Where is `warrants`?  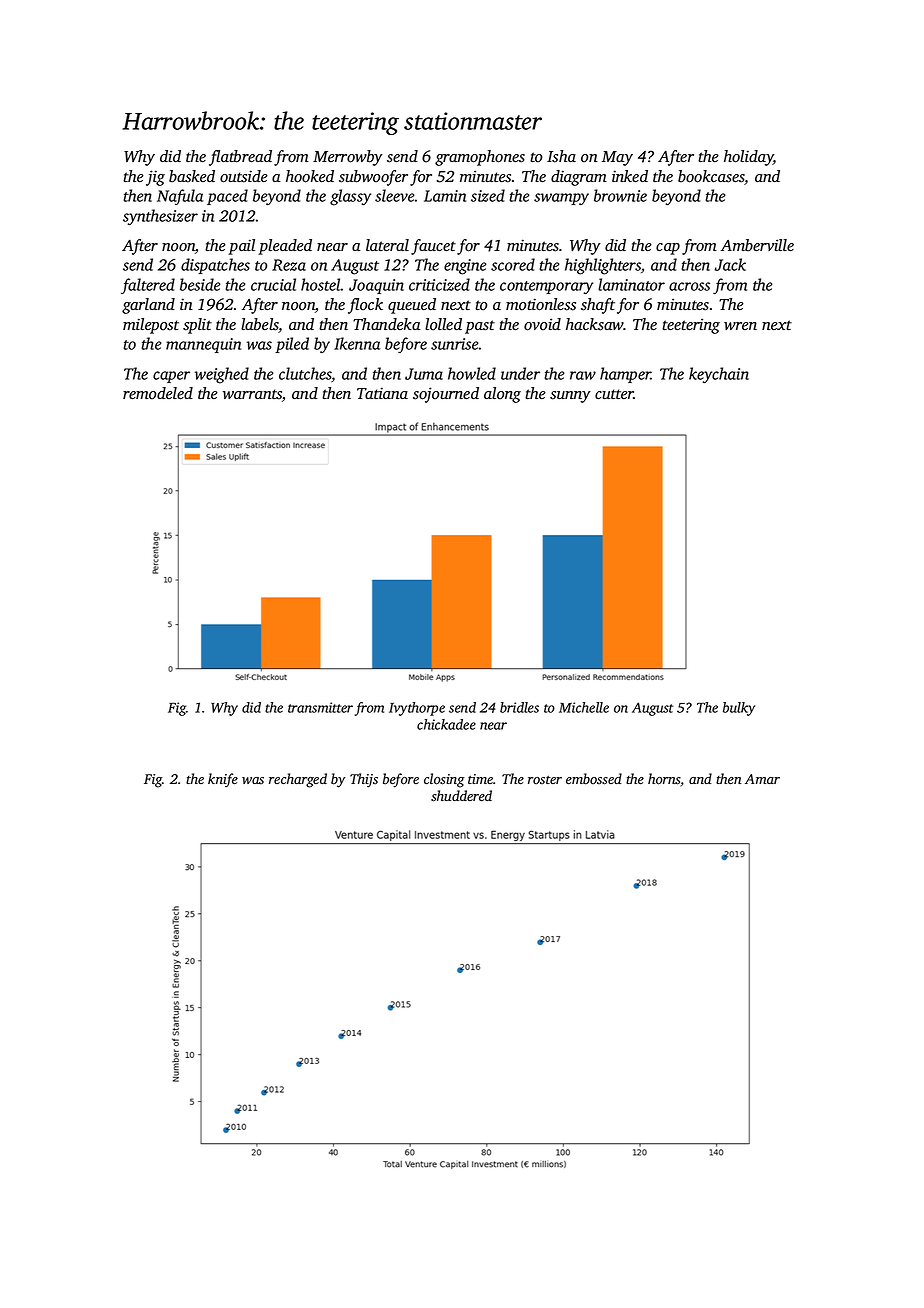
warrants is located at coordinates (252, 394).
